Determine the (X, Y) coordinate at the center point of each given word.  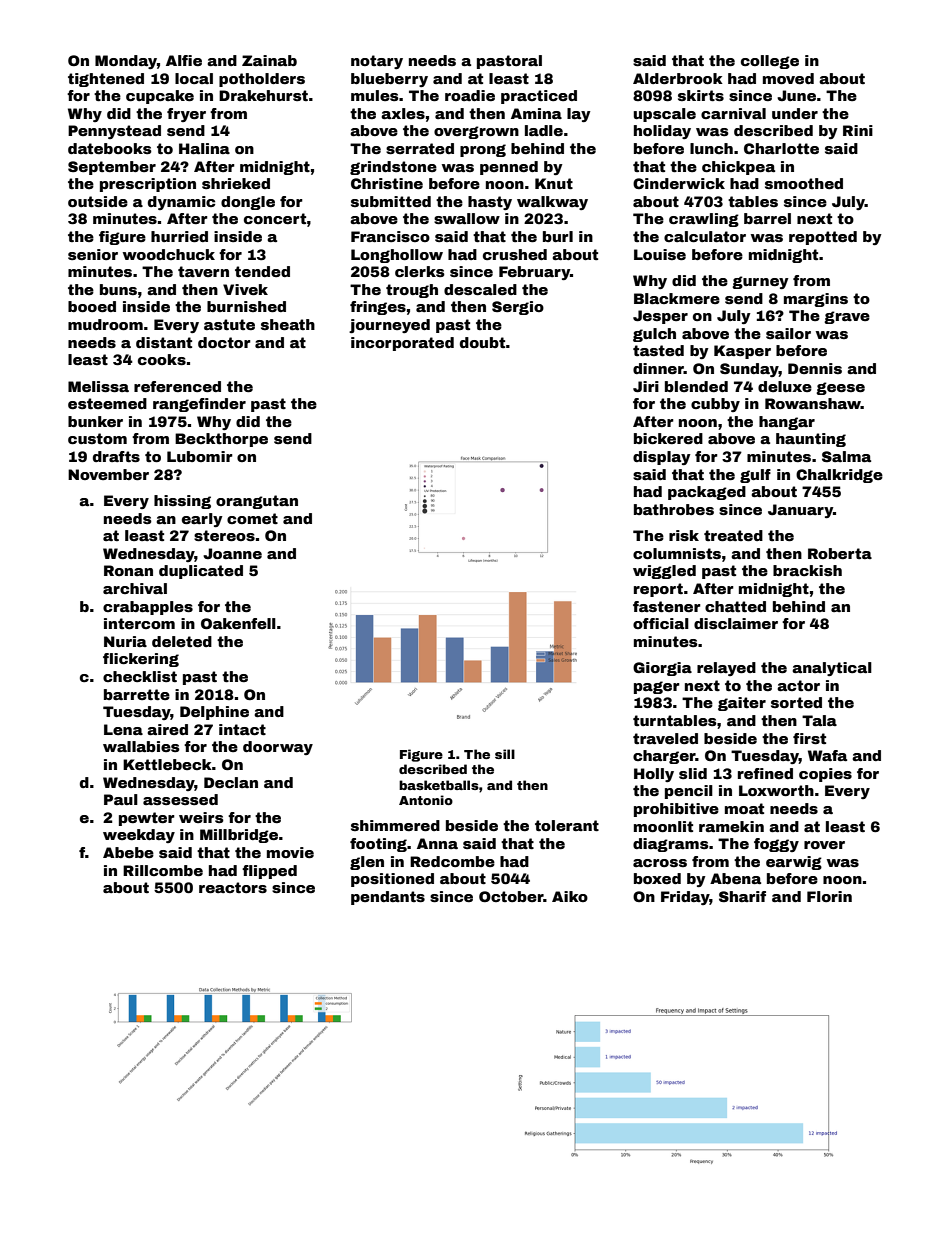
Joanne (232, 553)
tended (262, 271)
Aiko (570, 896)
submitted (391, 201)
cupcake (160, 97)
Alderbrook (678, 78)
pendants (388, 898)
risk (684, 535)
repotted (823, 238)
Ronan (128, 570)
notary (377, 62)
